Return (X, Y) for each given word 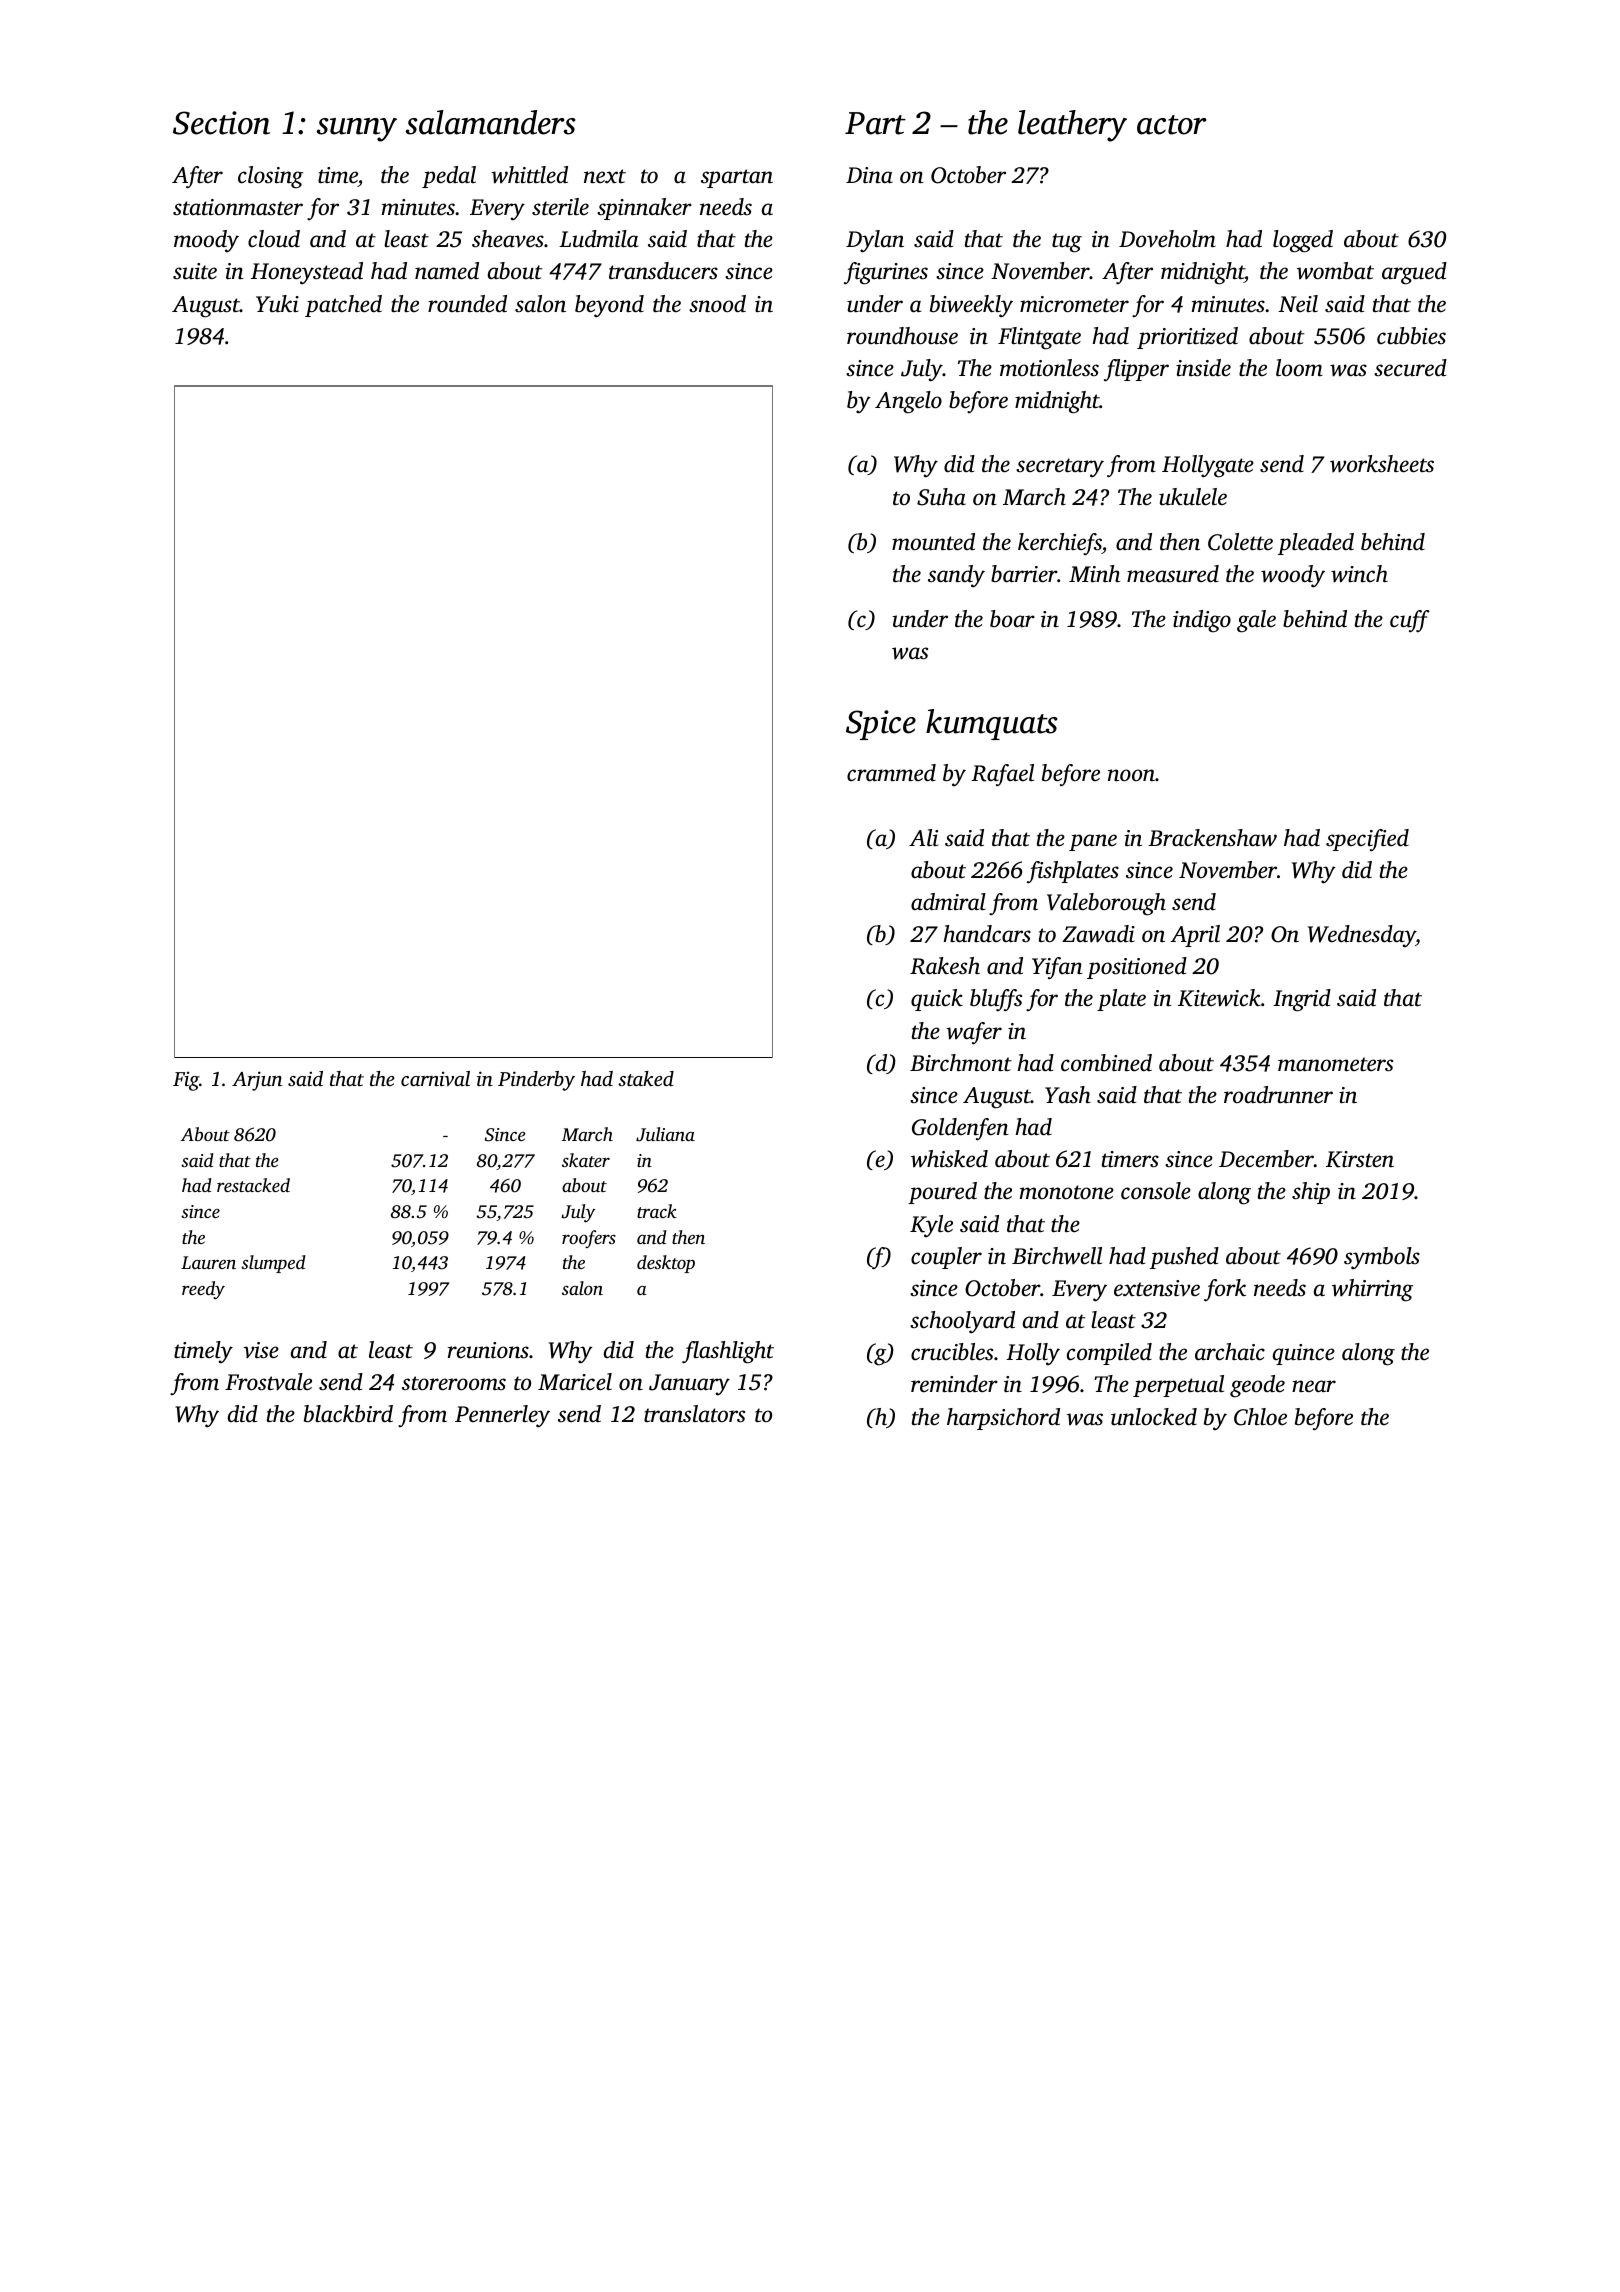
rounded (467, 304)
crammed (891, 773)
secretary (1060, 467)
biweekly (971, 306)
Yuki (277, 304)
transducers (663, 271)
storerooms (454, 1383)
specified (1367, 840)
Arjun (257, 1081)
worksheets (1382, 464)
